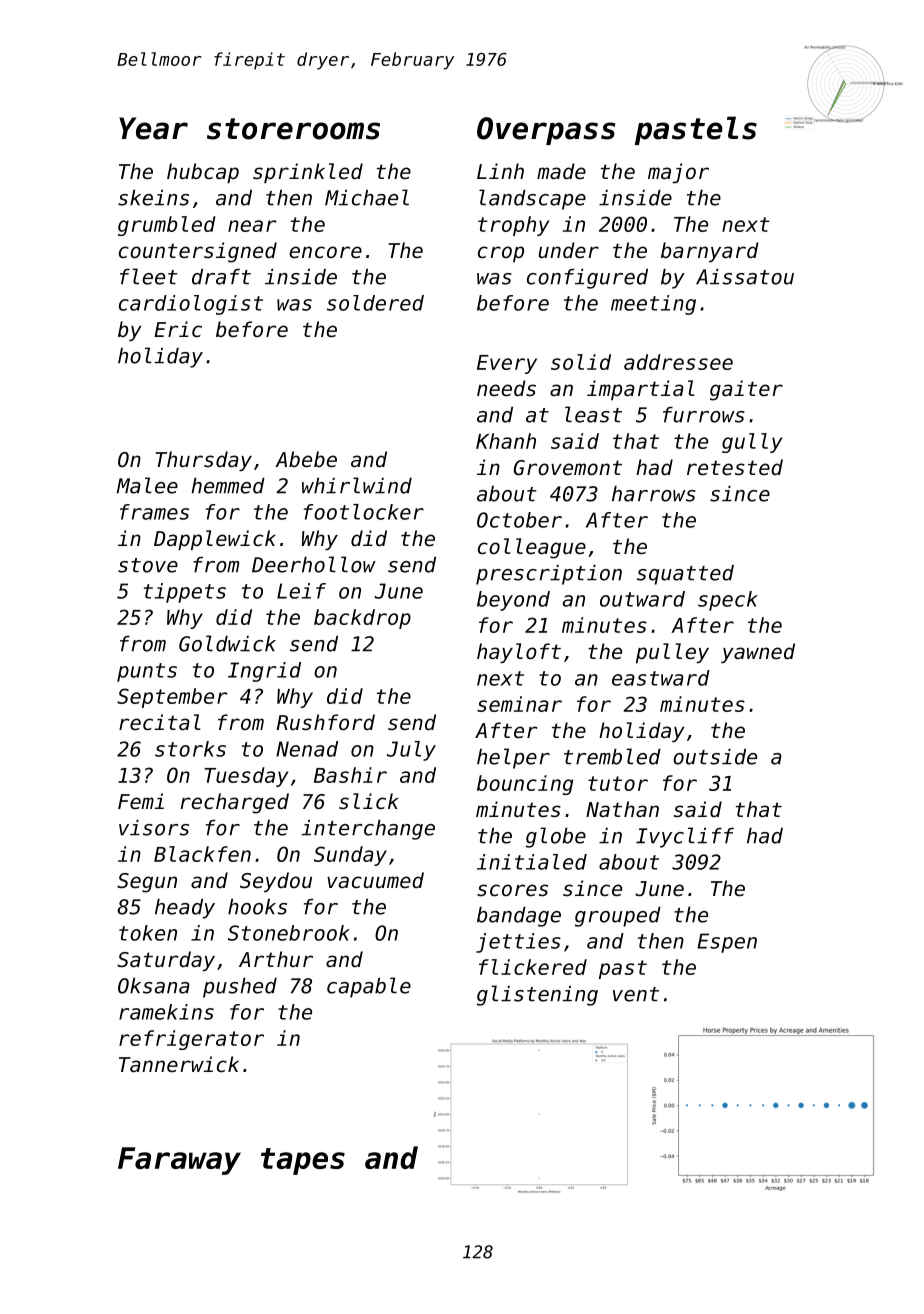 The image size is (924, 1314). I want to click on Overpass, so click(546, 131).
